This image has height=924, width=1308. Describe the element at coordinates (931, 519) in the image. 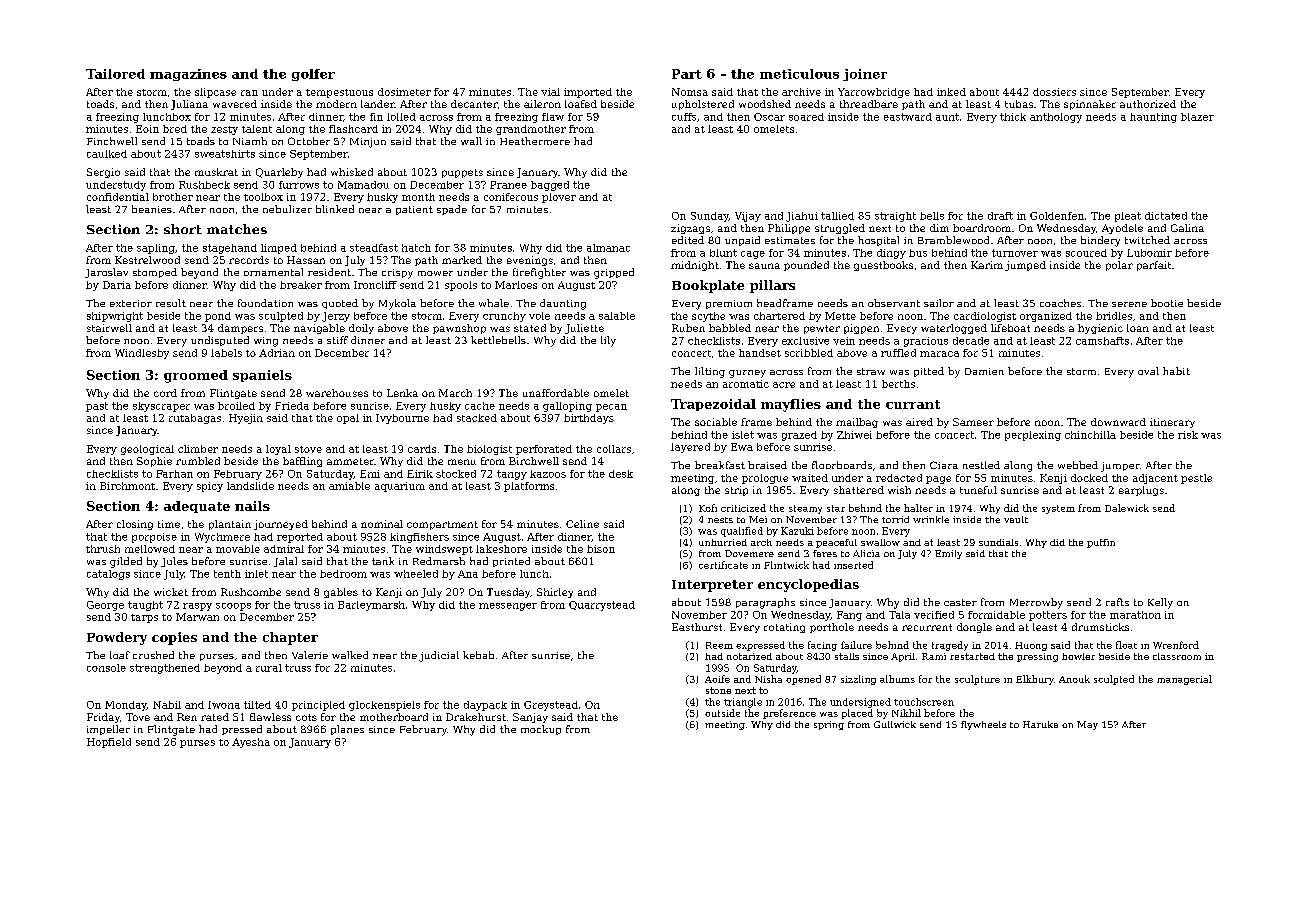

I see `wrinkle` at that location.
